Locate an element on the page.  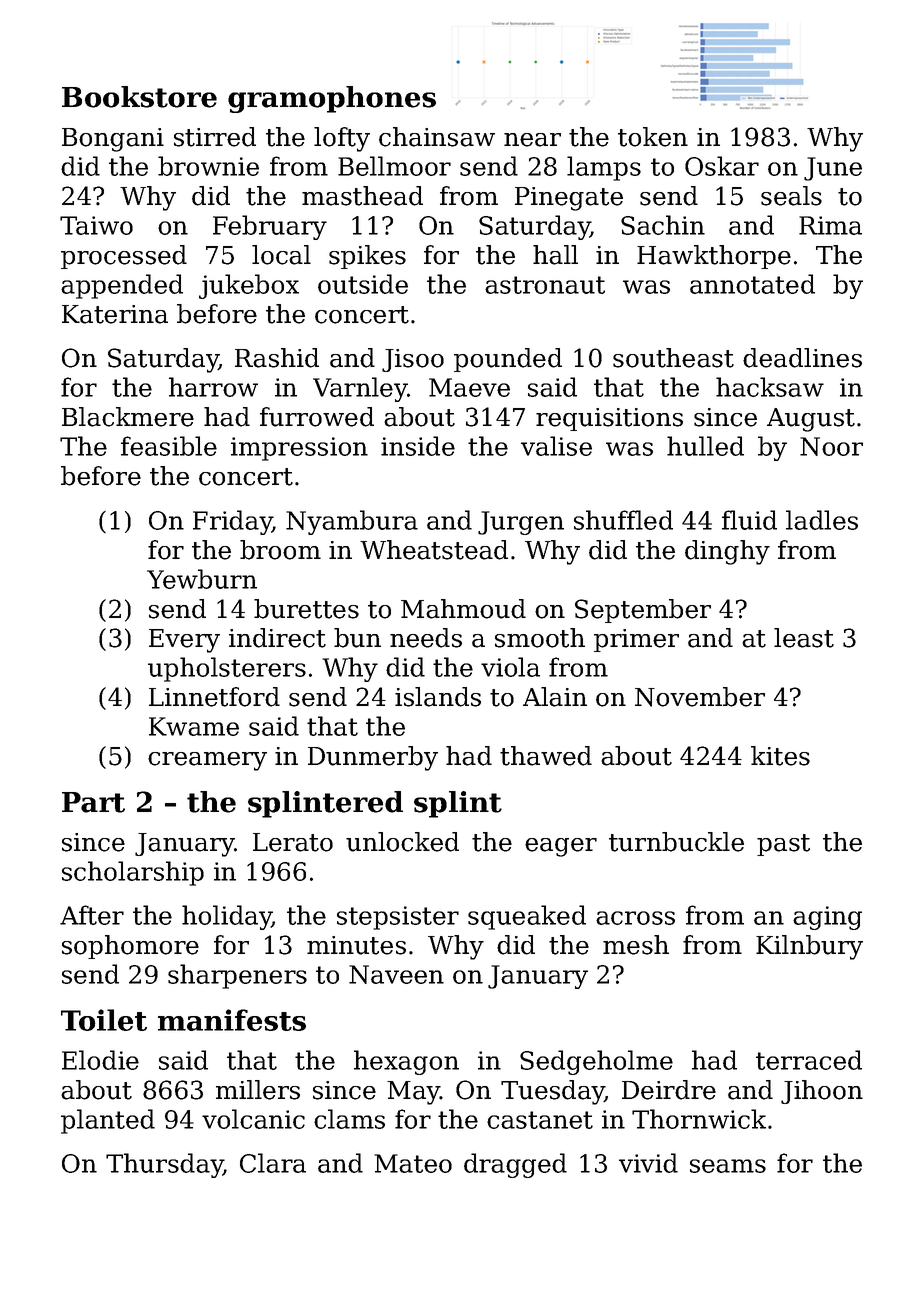
planted is located at coordinates (108, 1121).
